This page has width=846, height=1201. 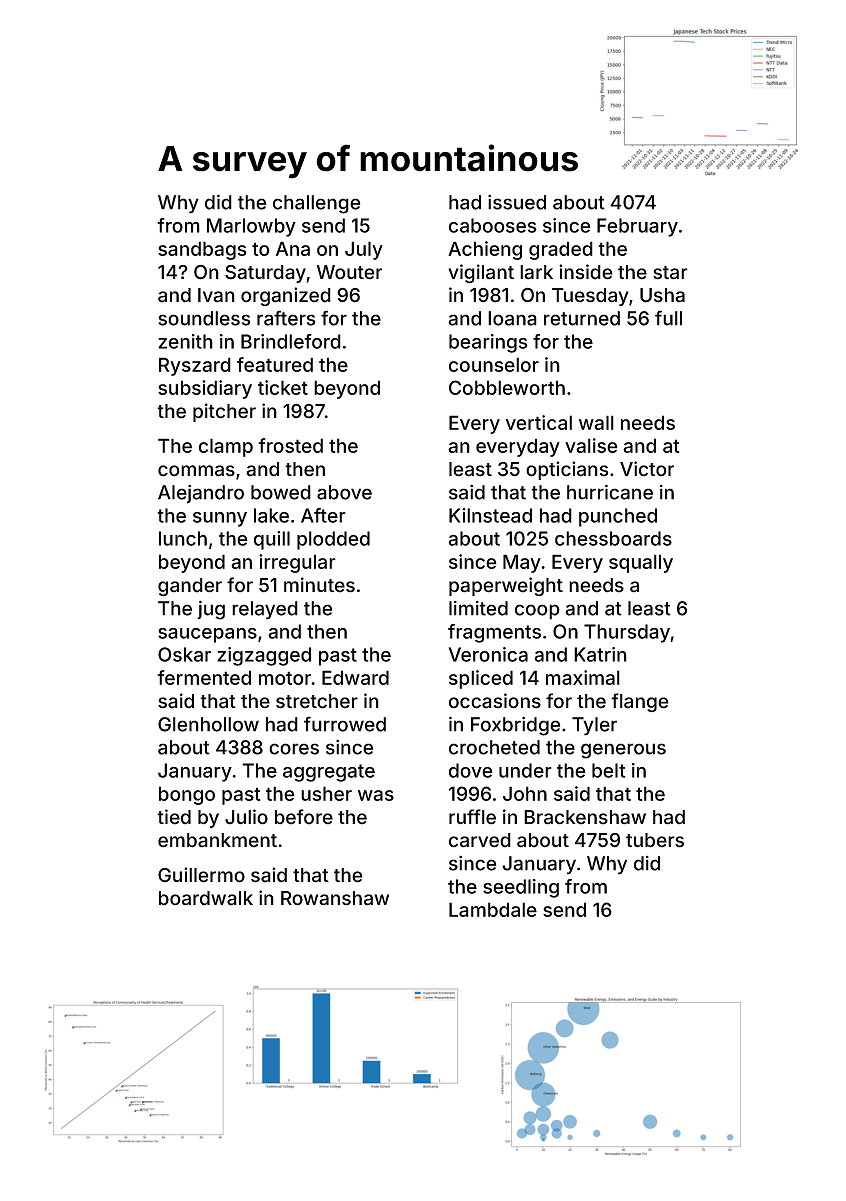 I want to click on Oskar, so click(x=184, y=654).
